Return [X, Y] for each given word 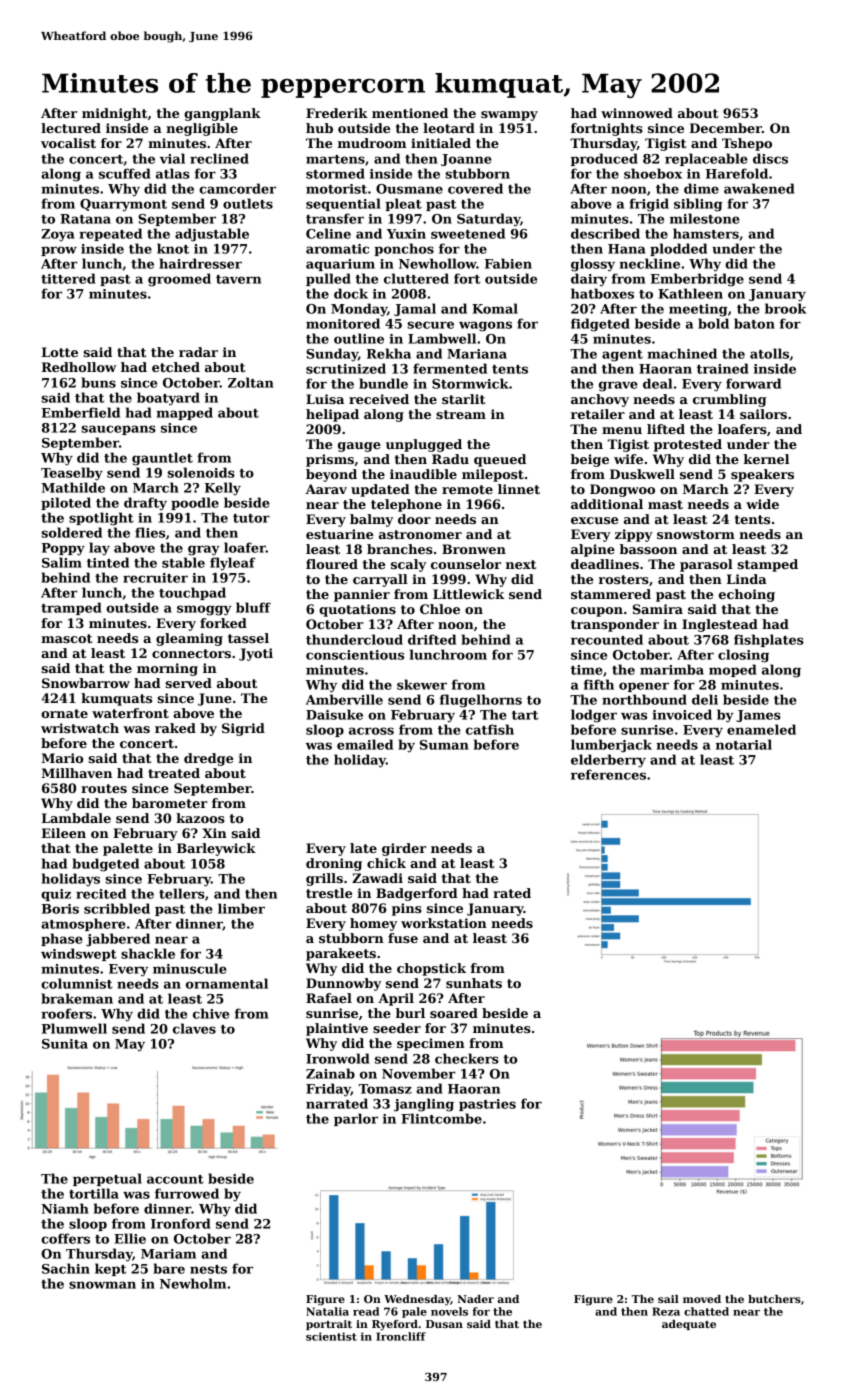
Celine [328, 233]
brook [785, 308]
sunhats [474, 983]
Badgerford [417, 894]
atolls [769, 353]
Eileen [64, 833]
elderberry [608, 761]
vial [172, 158]
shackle [148, 953]
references [608, 774]
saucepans [118, 430]
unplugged [424, 445]
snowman [102, 1285]
